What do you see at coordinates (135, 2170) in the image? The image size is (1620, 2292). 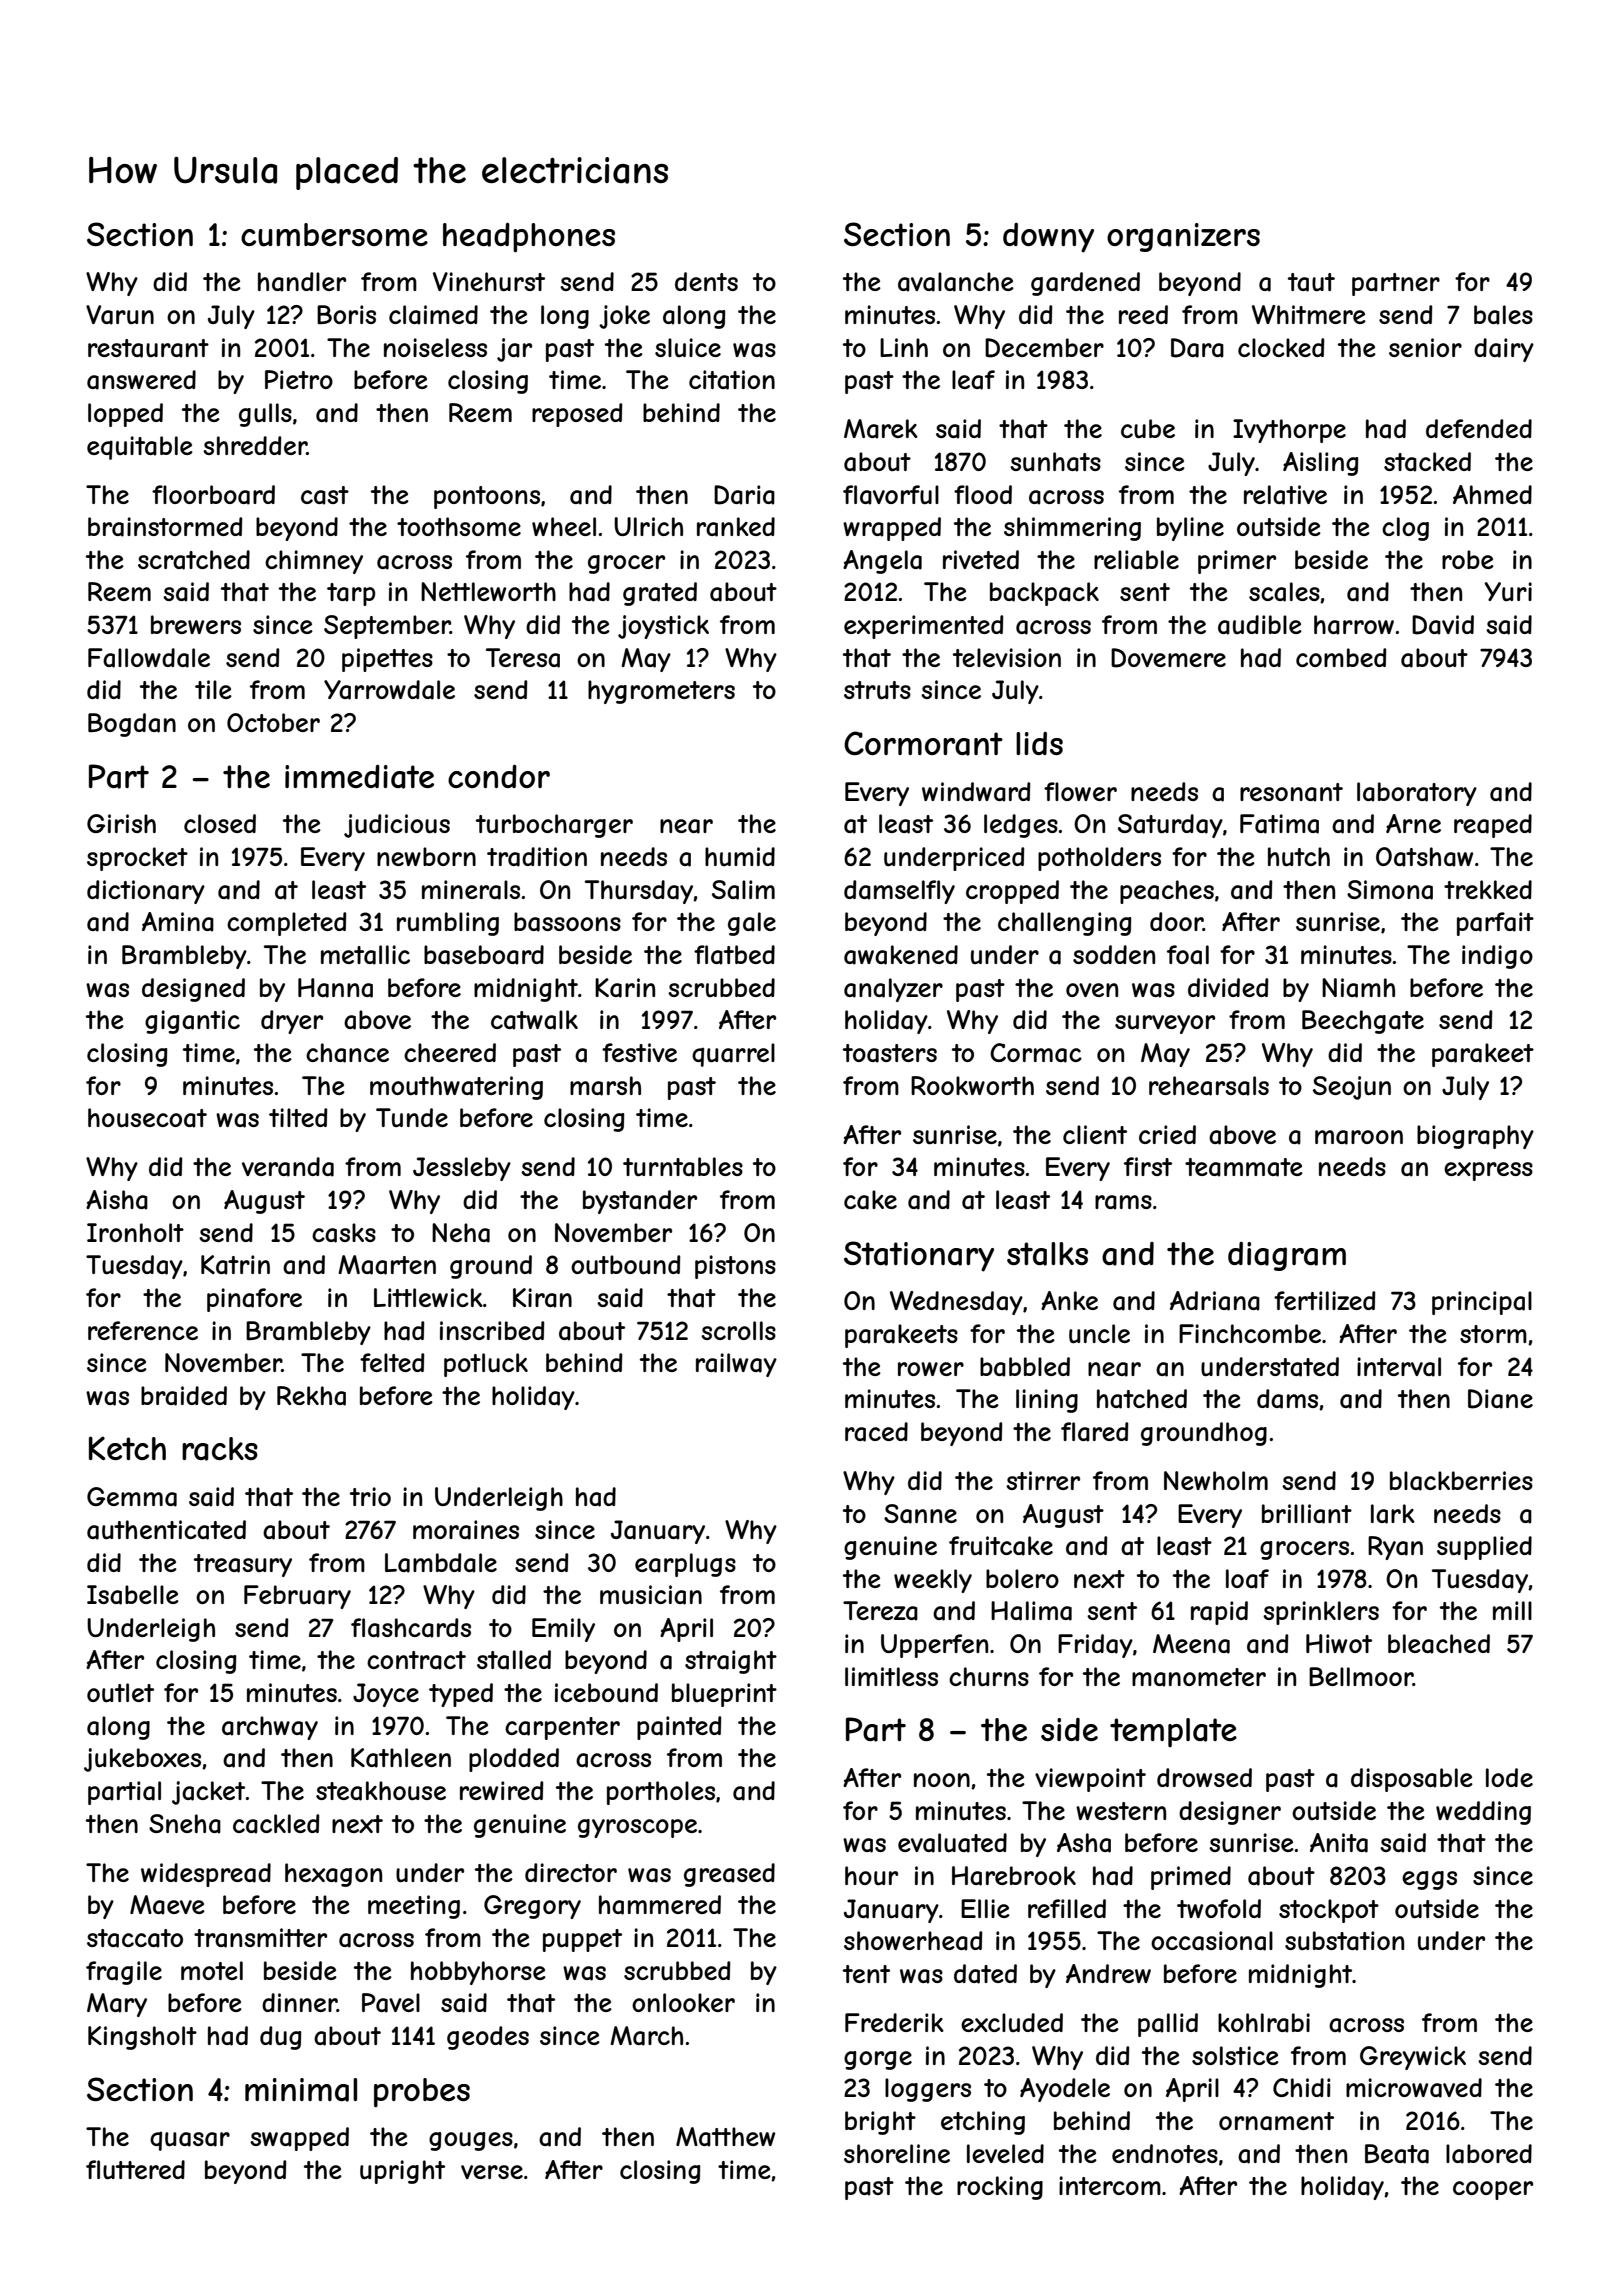 I see `fluttered` at bounding box center [135, 2170].
